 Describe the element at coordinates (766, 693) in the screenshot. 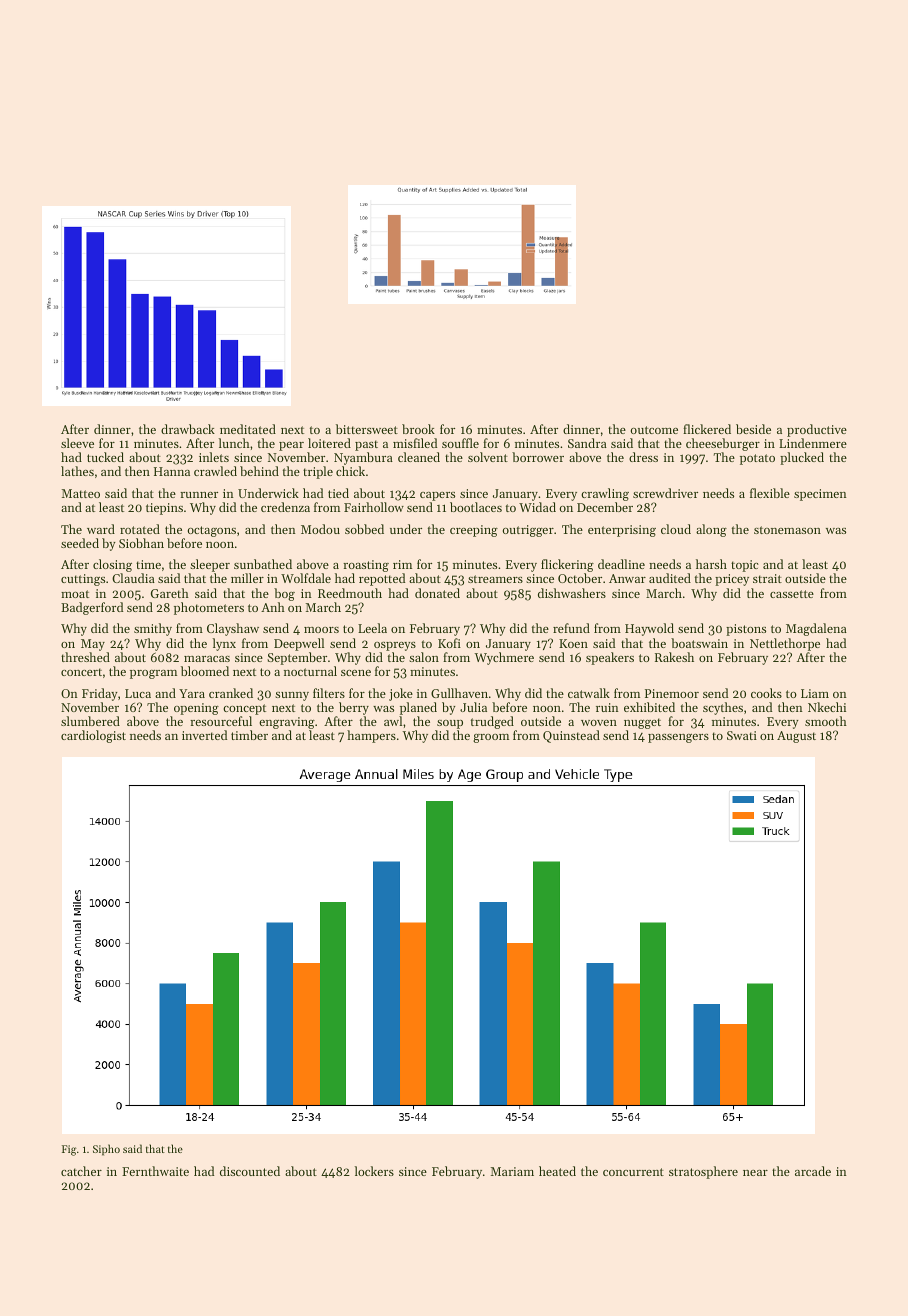

I see `cooks` at that location.
